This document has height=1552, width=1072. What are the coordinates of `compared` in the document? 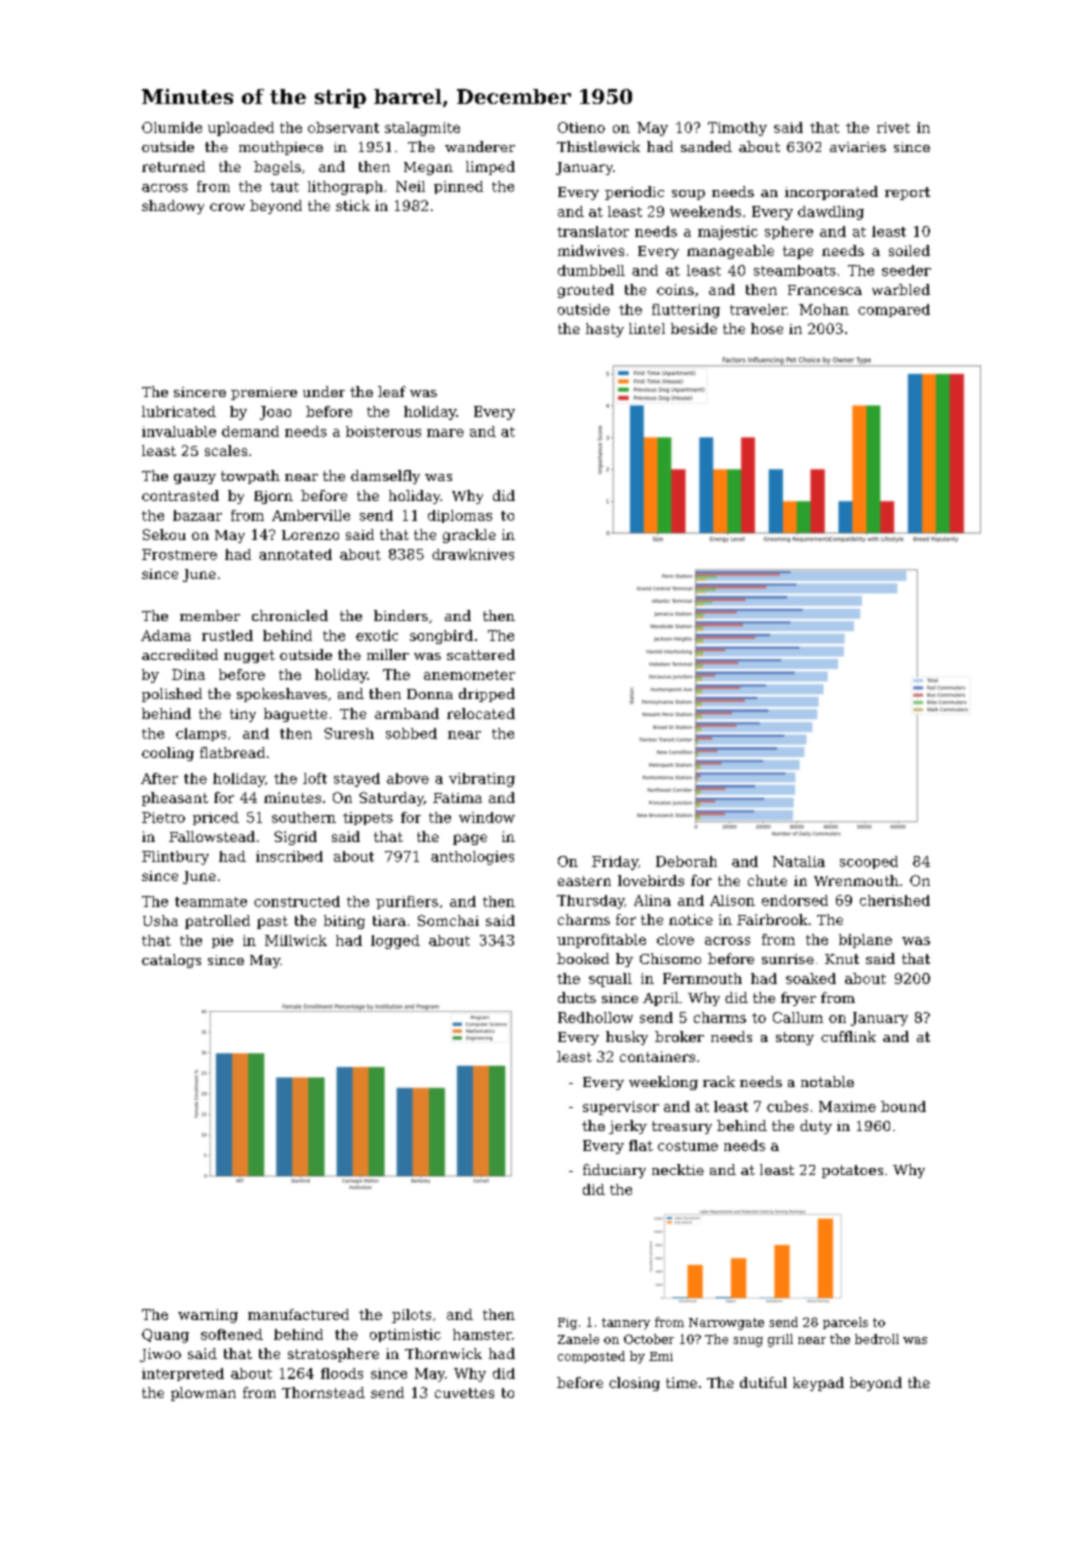 It's located at (894, 310).
